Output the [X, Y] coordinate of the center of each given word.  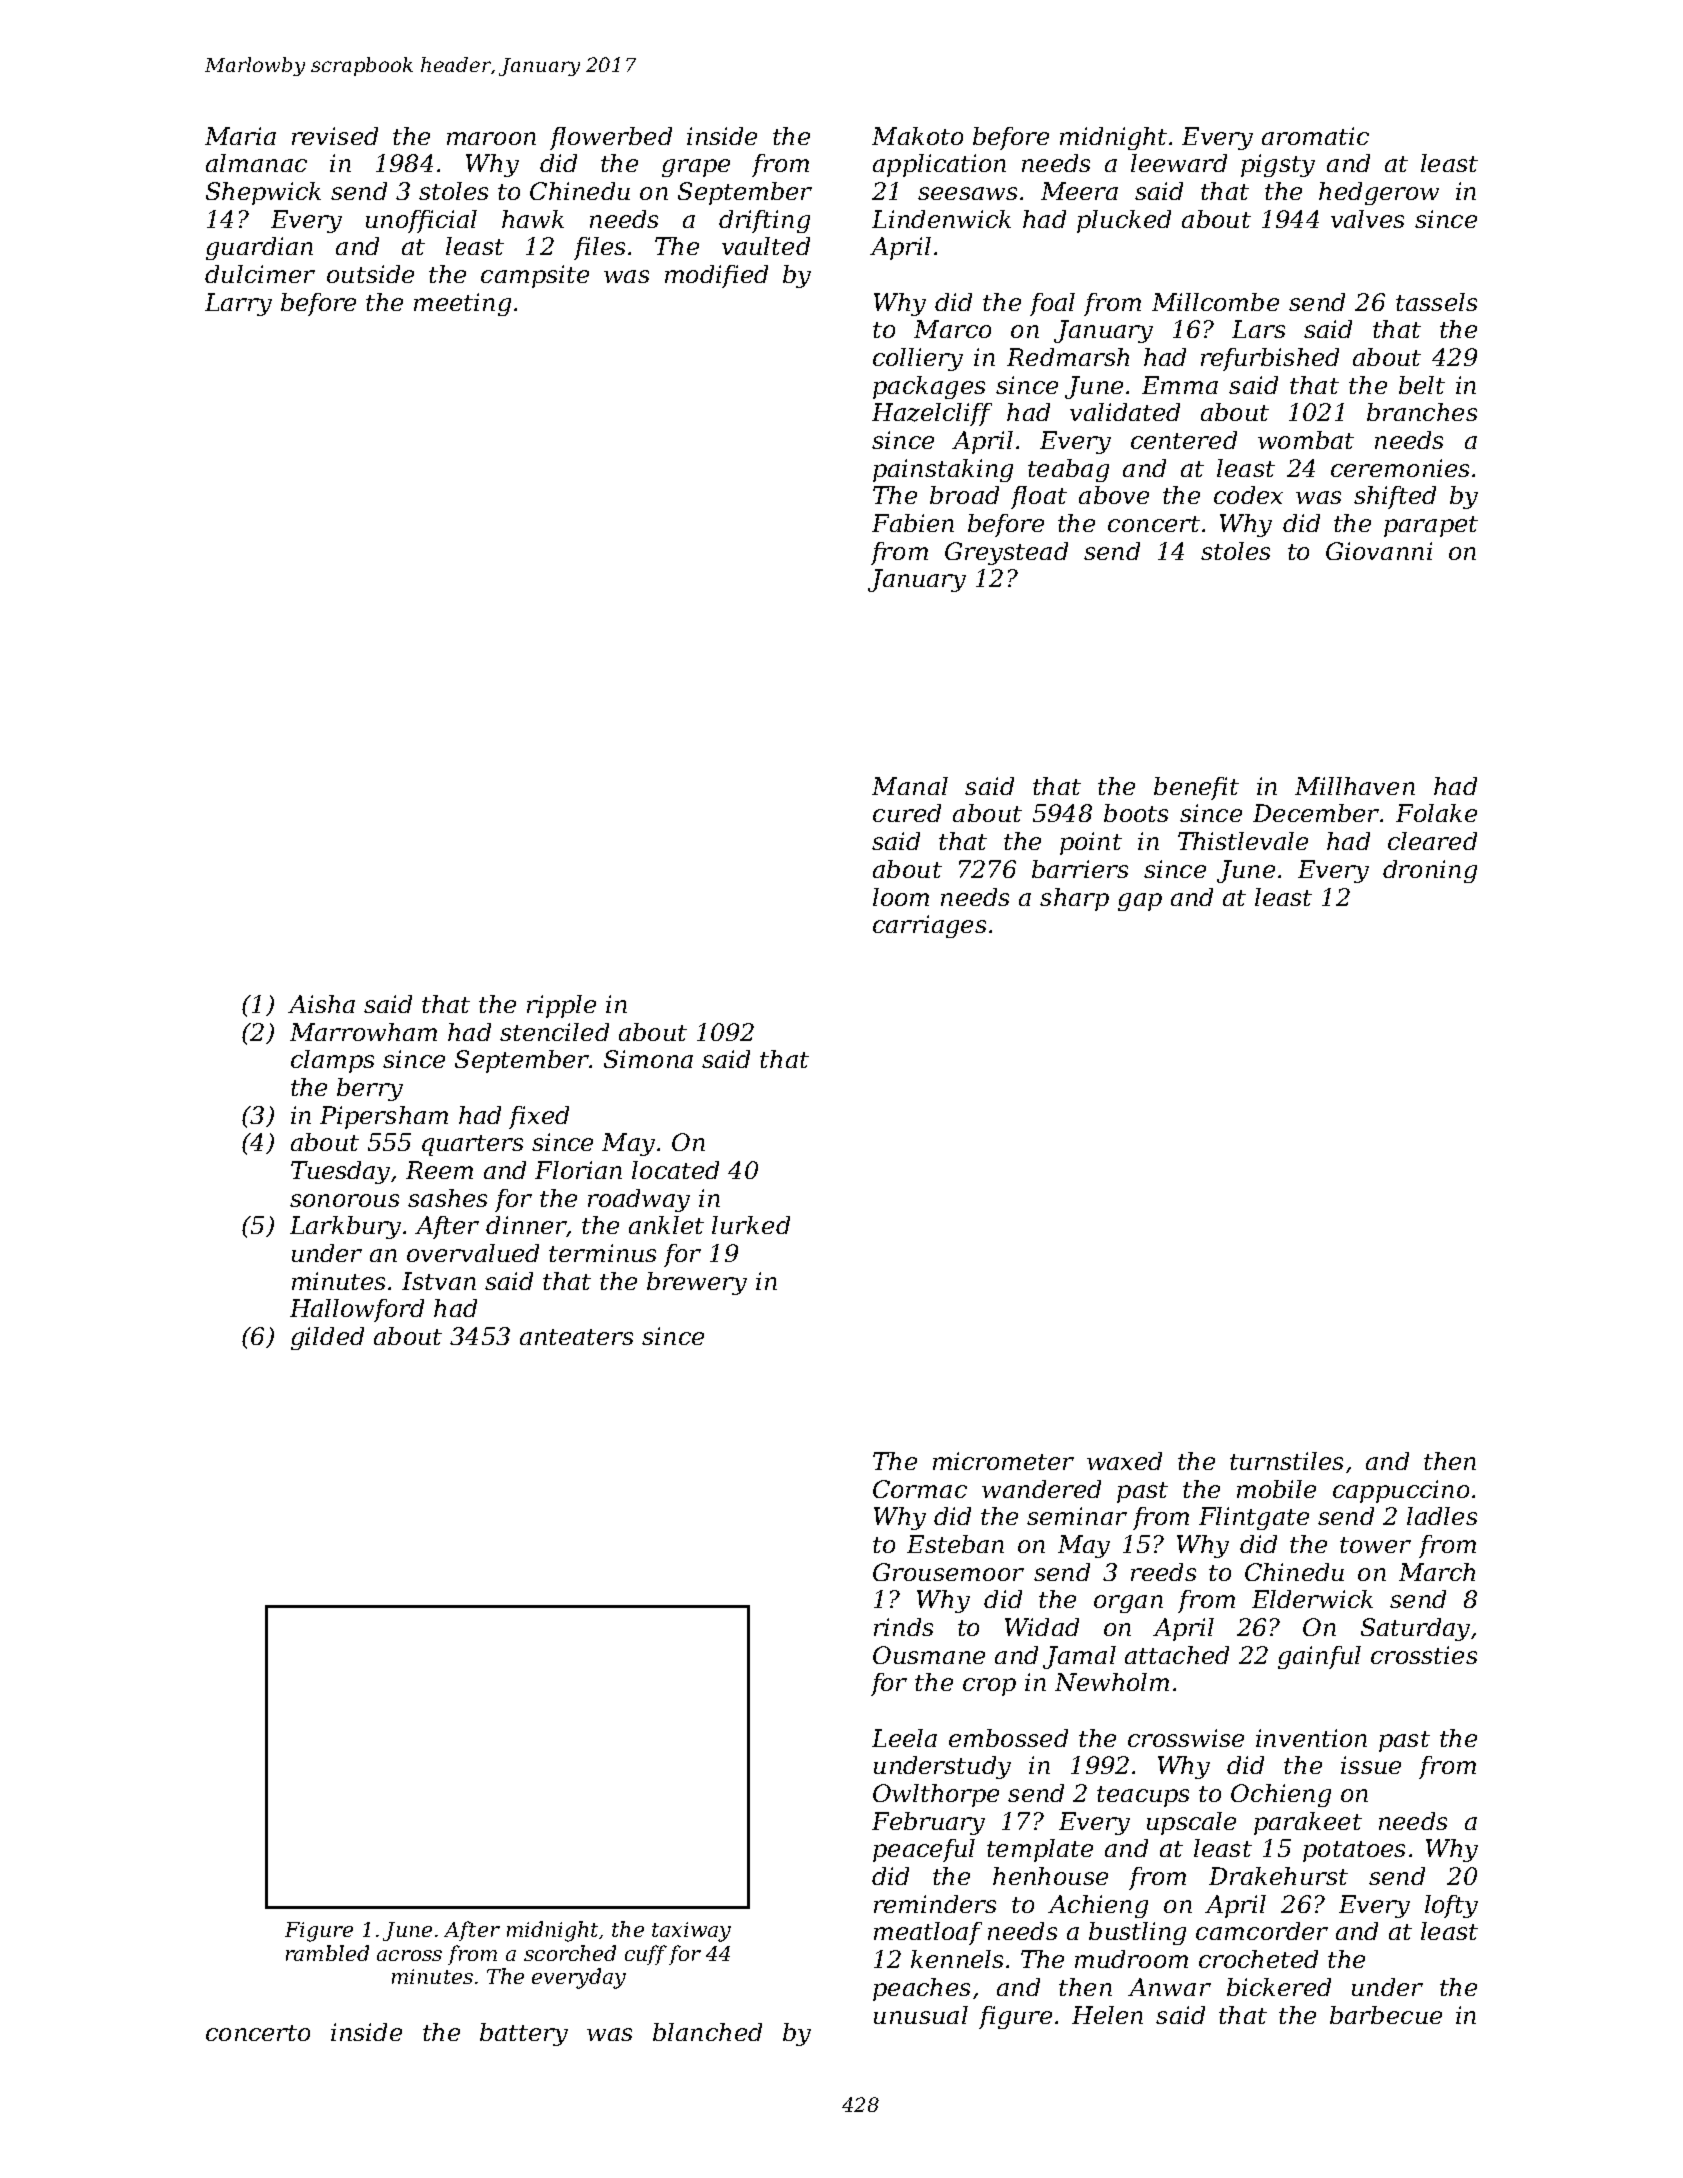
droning [1430, 871]
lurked [751, 1225]
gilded [327, 1338]
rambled [327, 1953]
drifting [764, 221]
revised [335, 136]
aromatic [1315, 136]
